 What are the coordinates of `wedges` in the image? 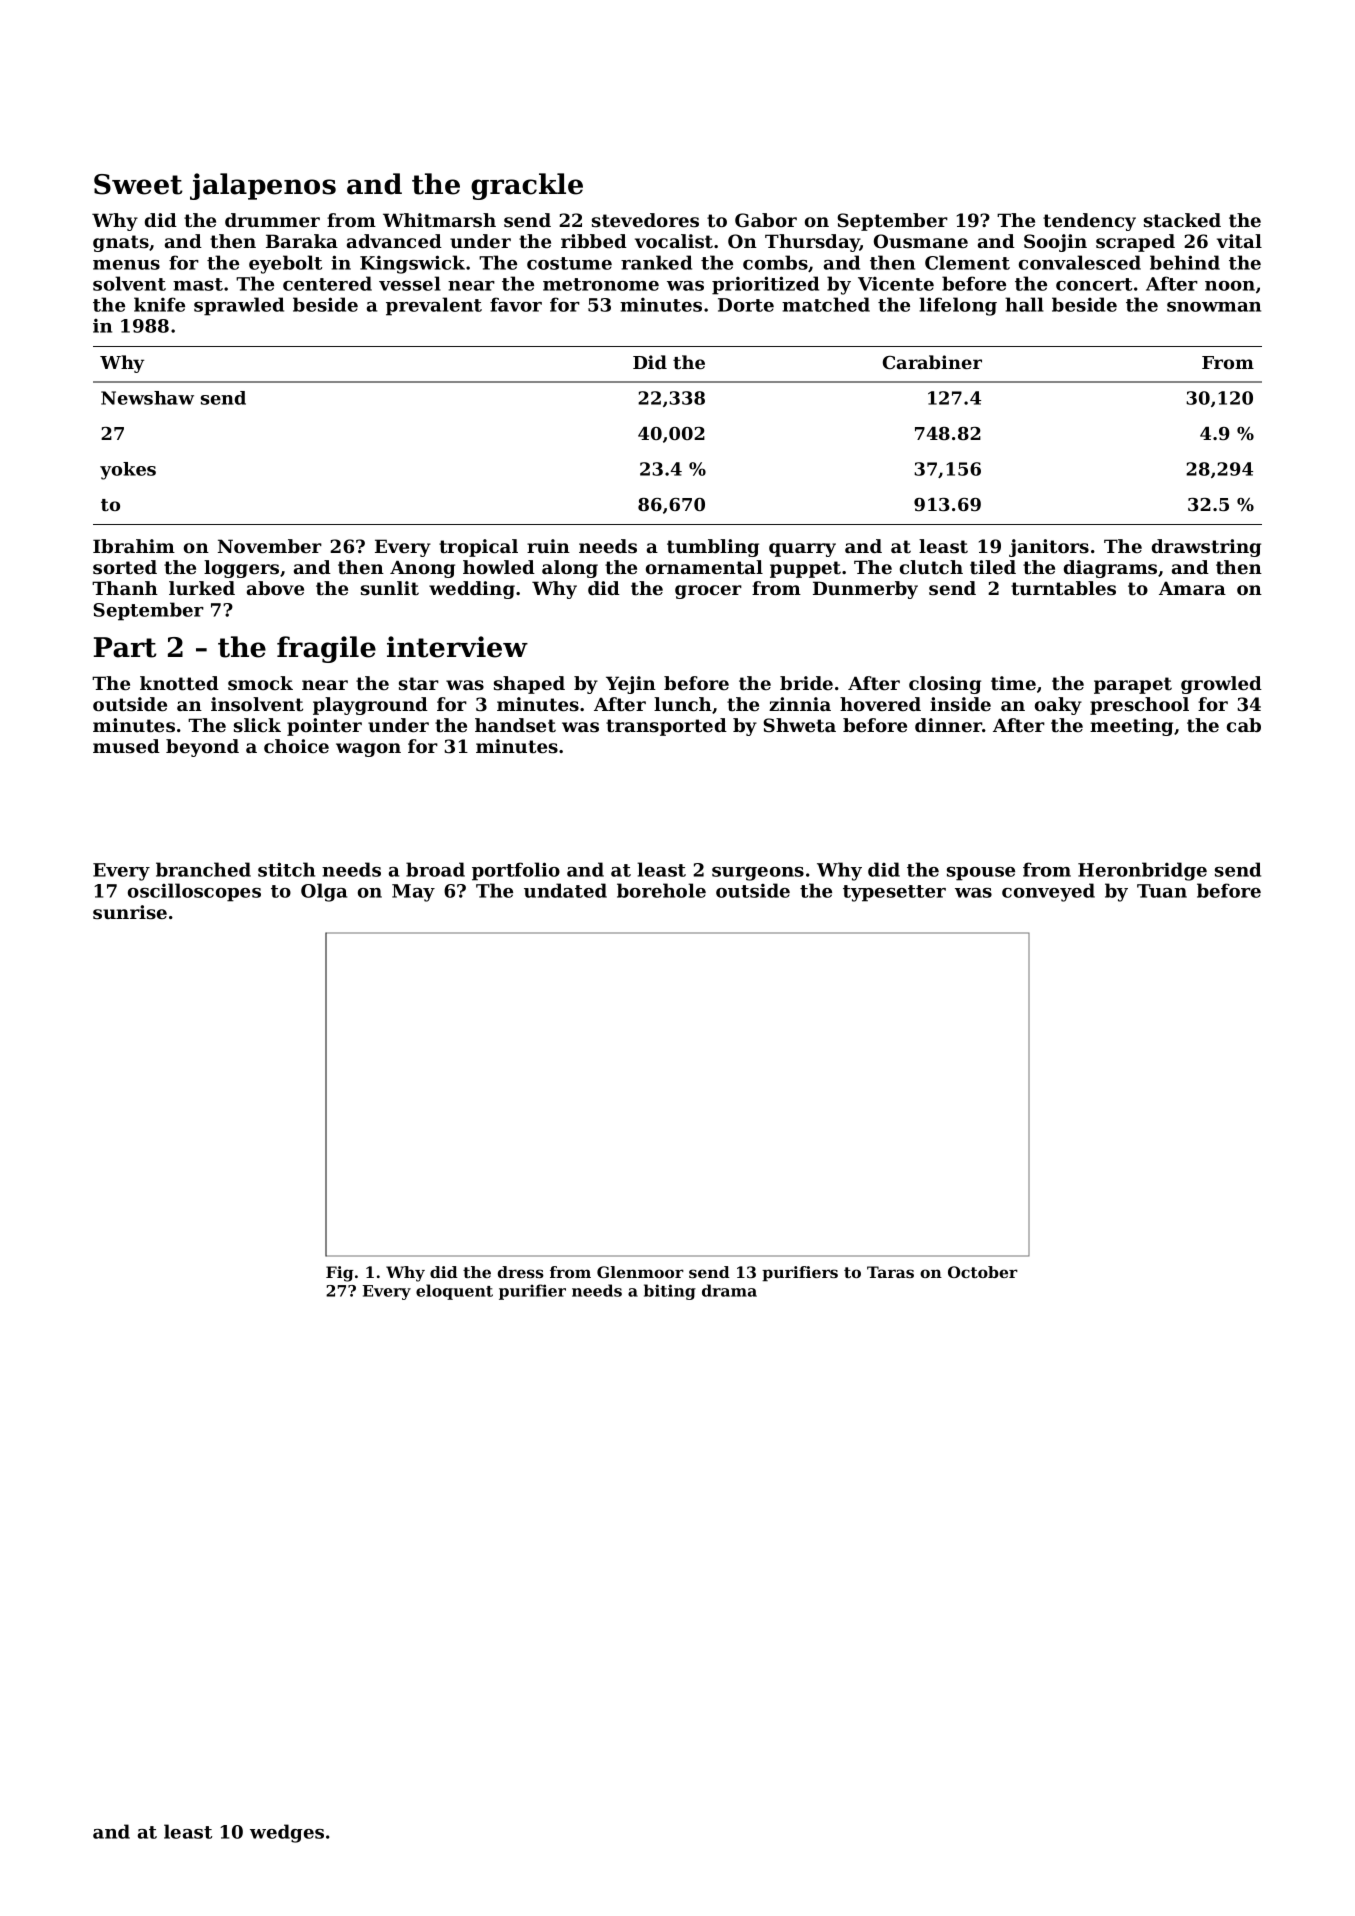 It's located at (287, 1833).
